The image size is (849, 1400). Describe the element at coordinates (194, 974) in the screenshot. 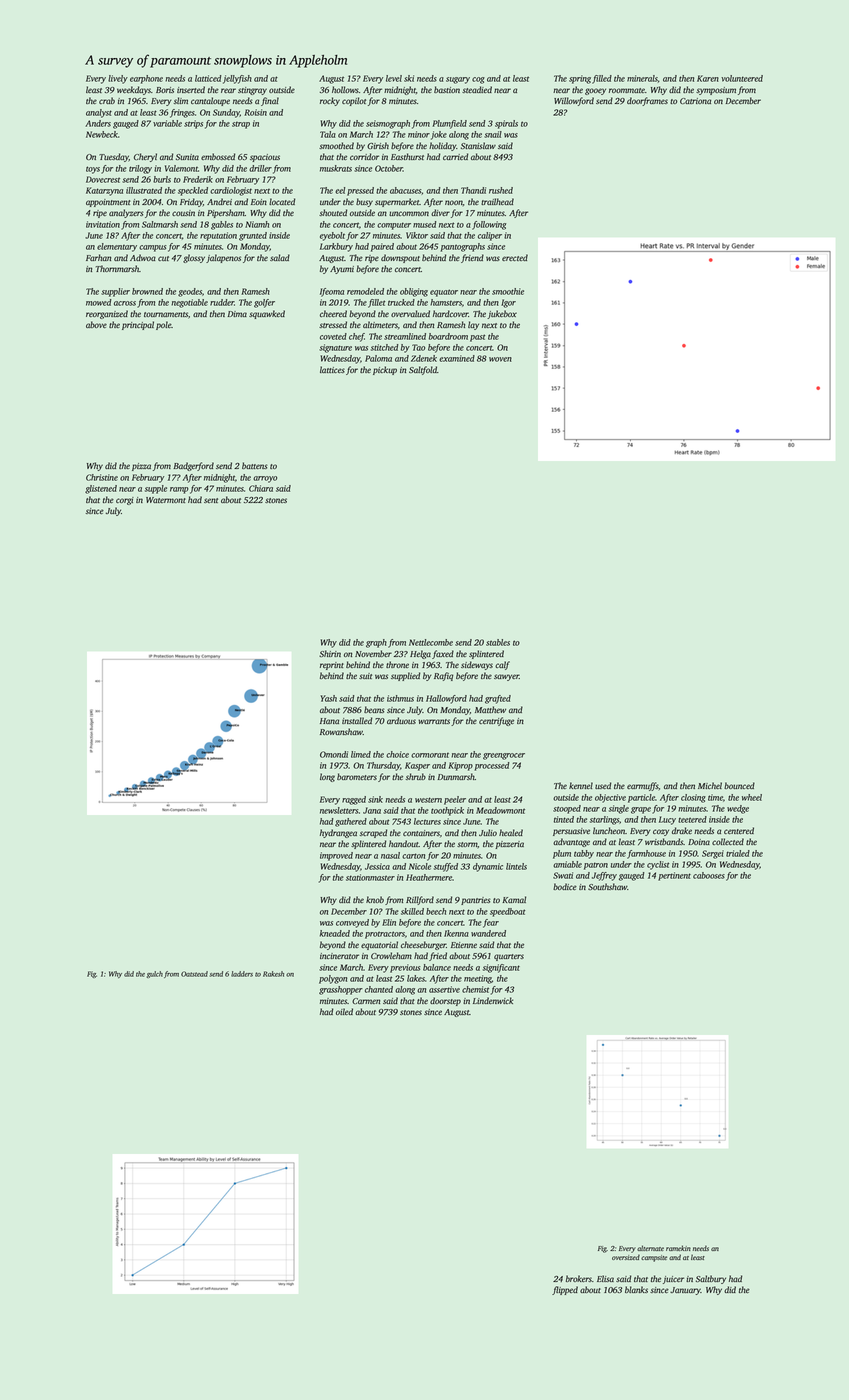

I see `Oatstead` at that location.
